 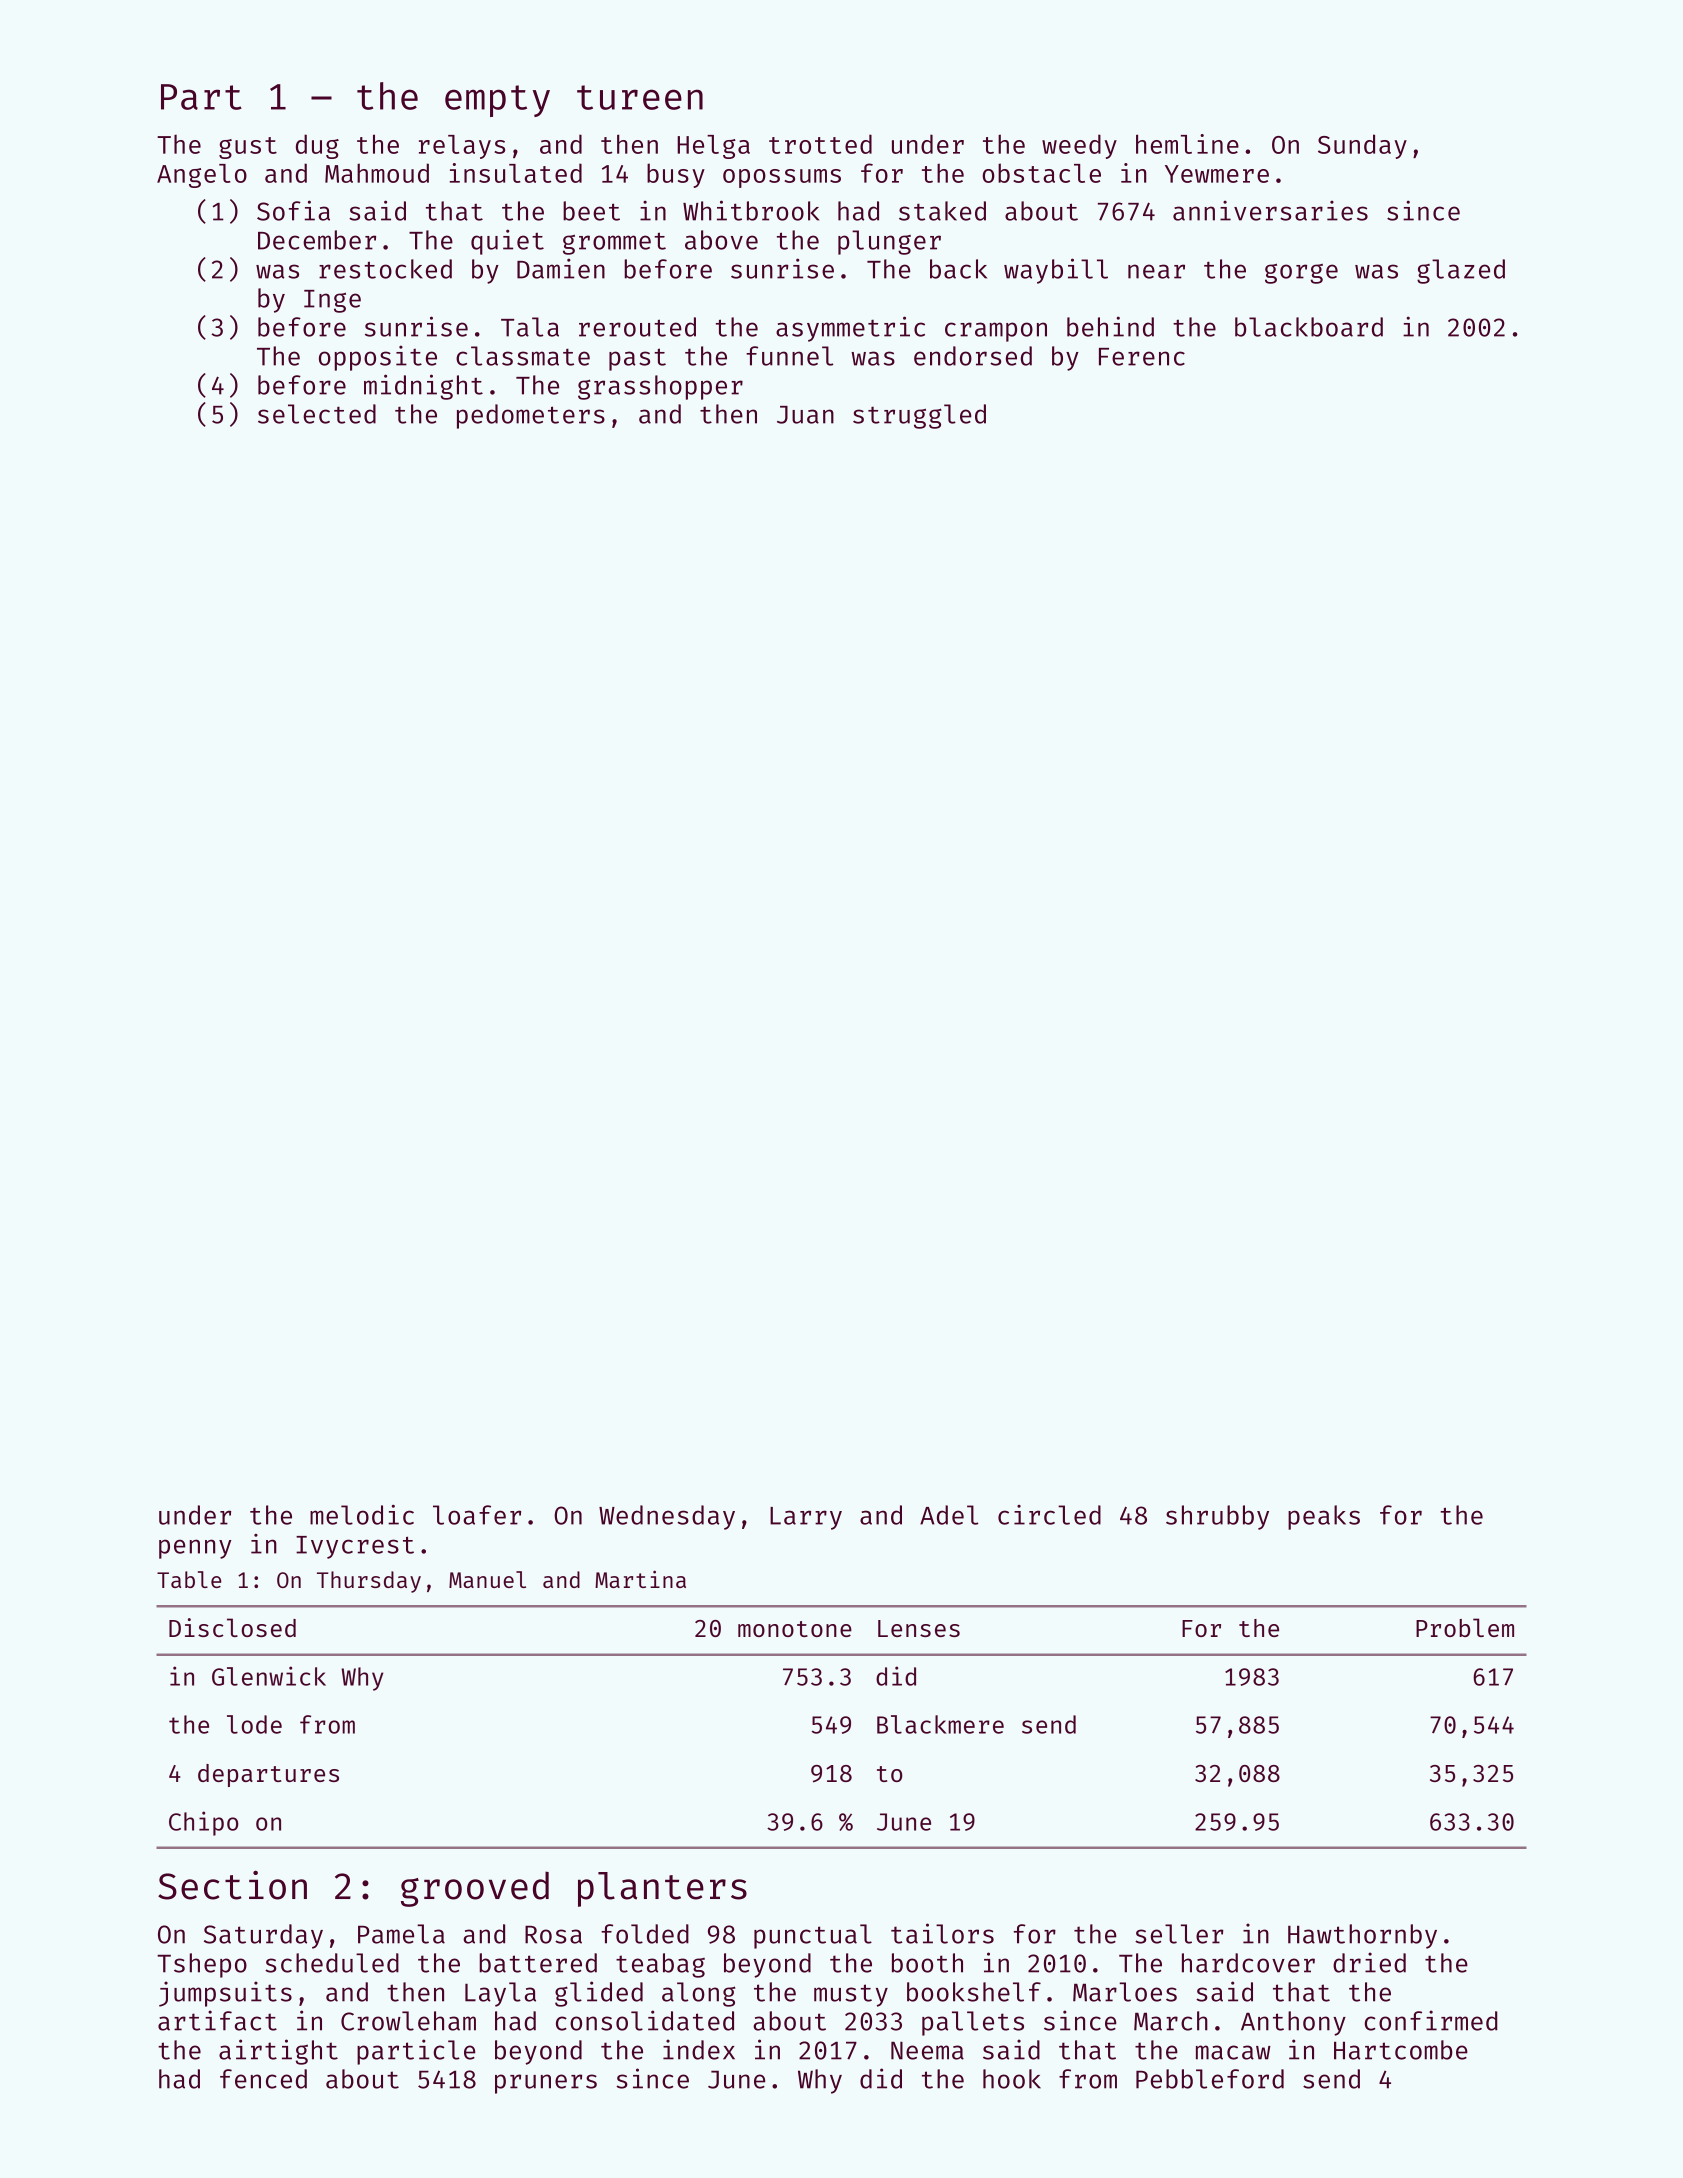 I want to click on grasshopper, so click(x=660, y=387).
